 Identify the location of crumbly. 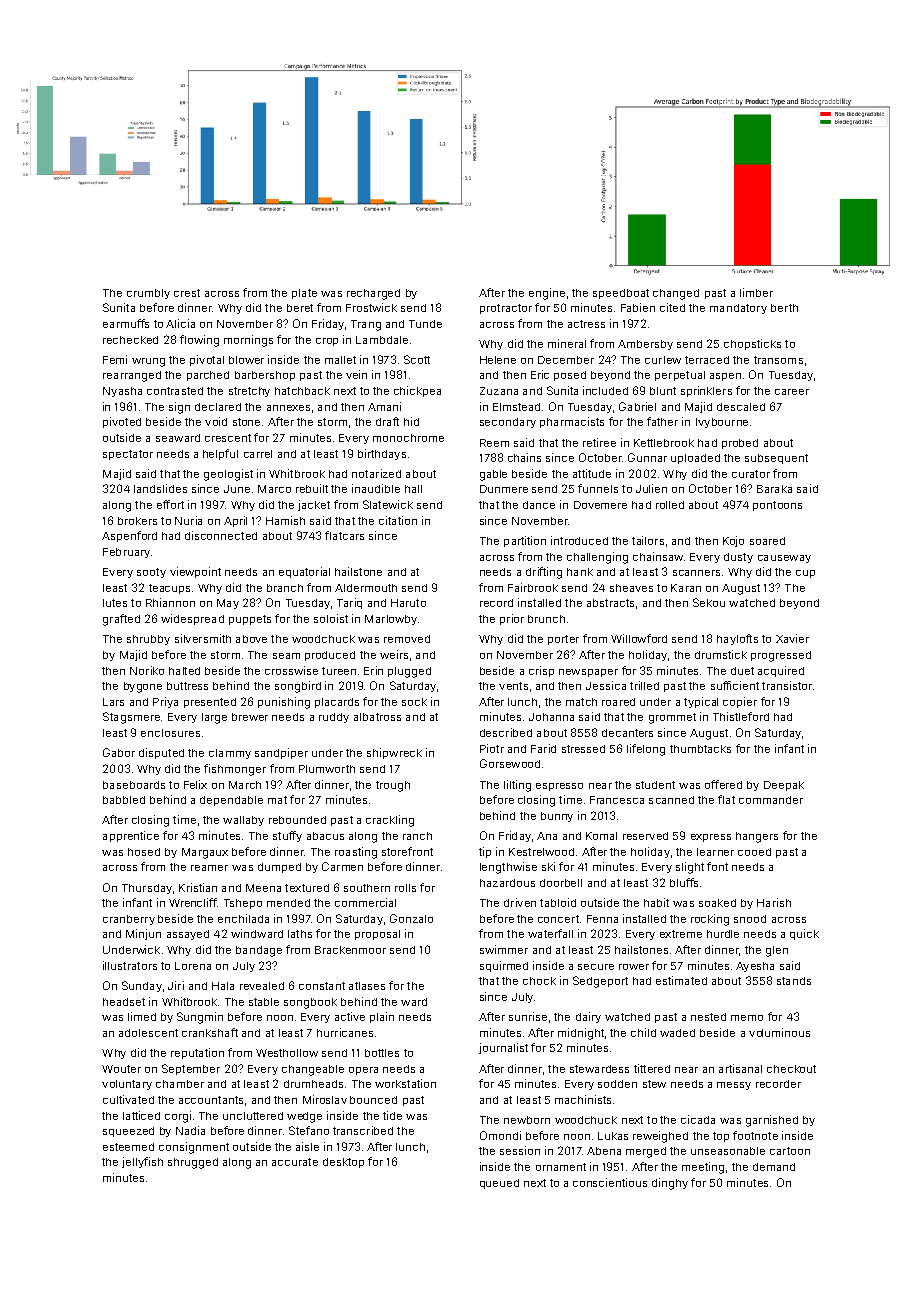
(148, 294).
